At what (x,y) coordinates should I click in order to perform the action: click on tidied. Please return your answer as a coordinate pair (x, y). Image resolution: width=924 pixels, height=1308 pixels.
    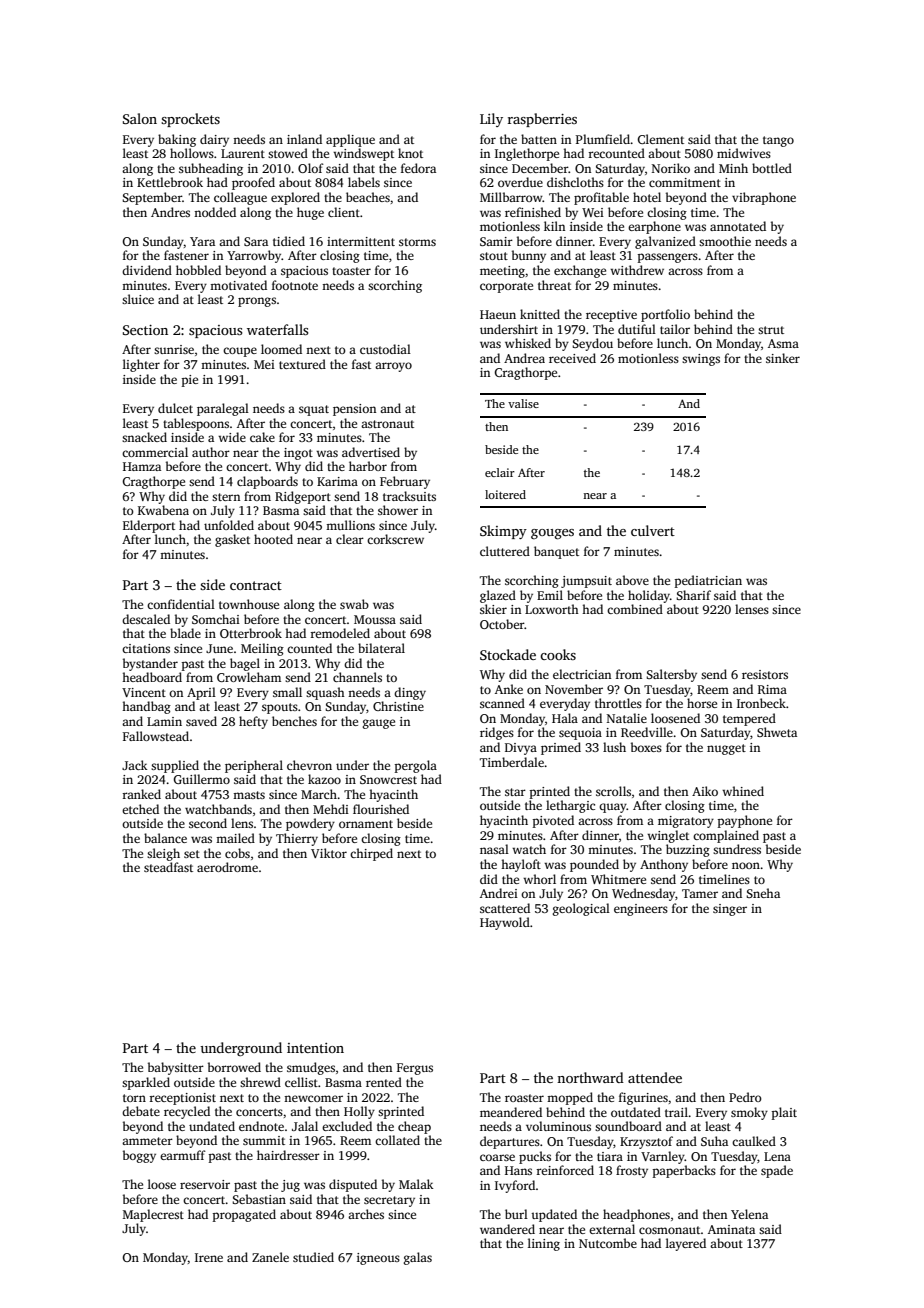
    Looking at the image, I should click on (289, 241).
